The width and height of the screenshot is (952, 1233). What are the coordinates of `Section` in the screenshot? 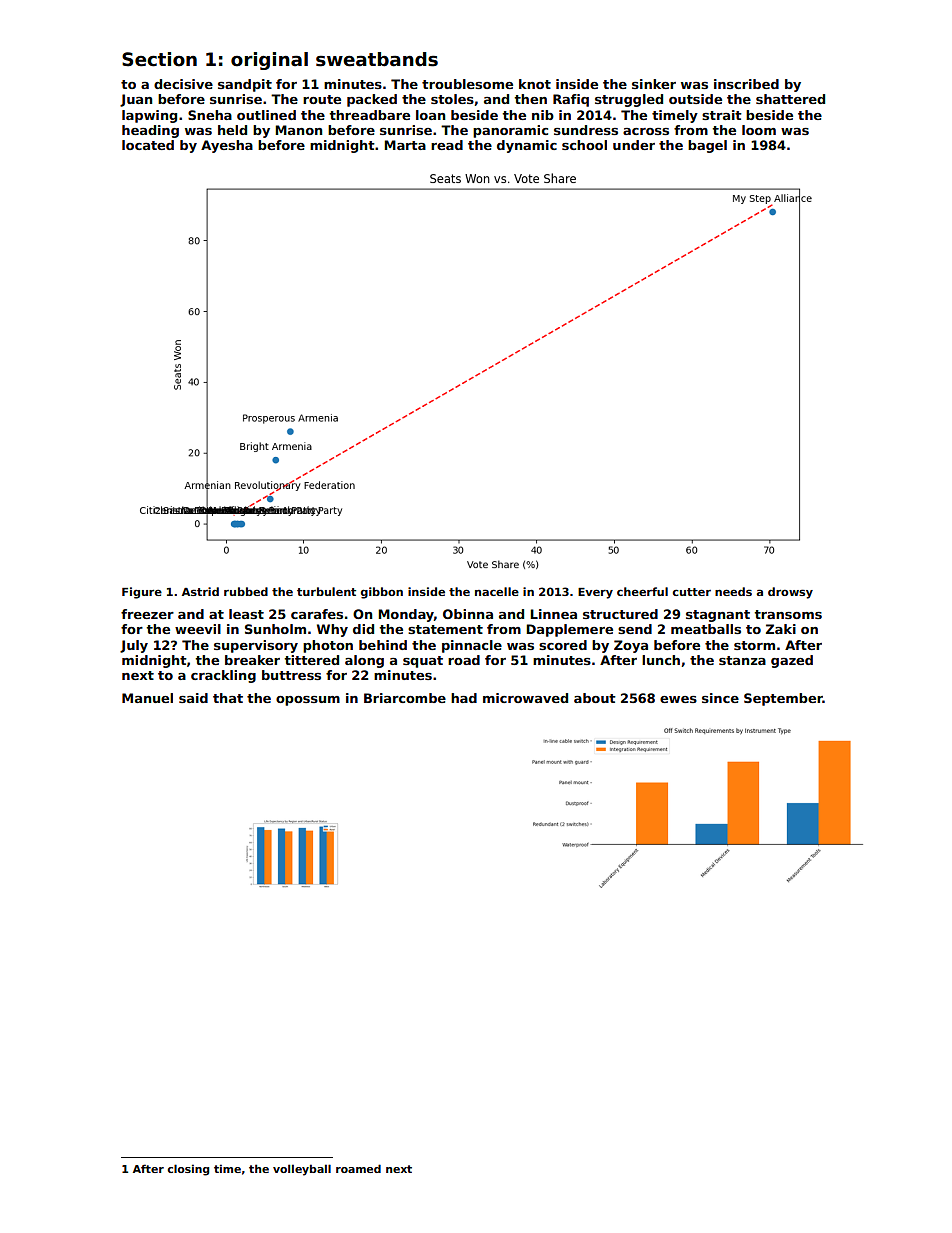 It's located at (159, 59).
